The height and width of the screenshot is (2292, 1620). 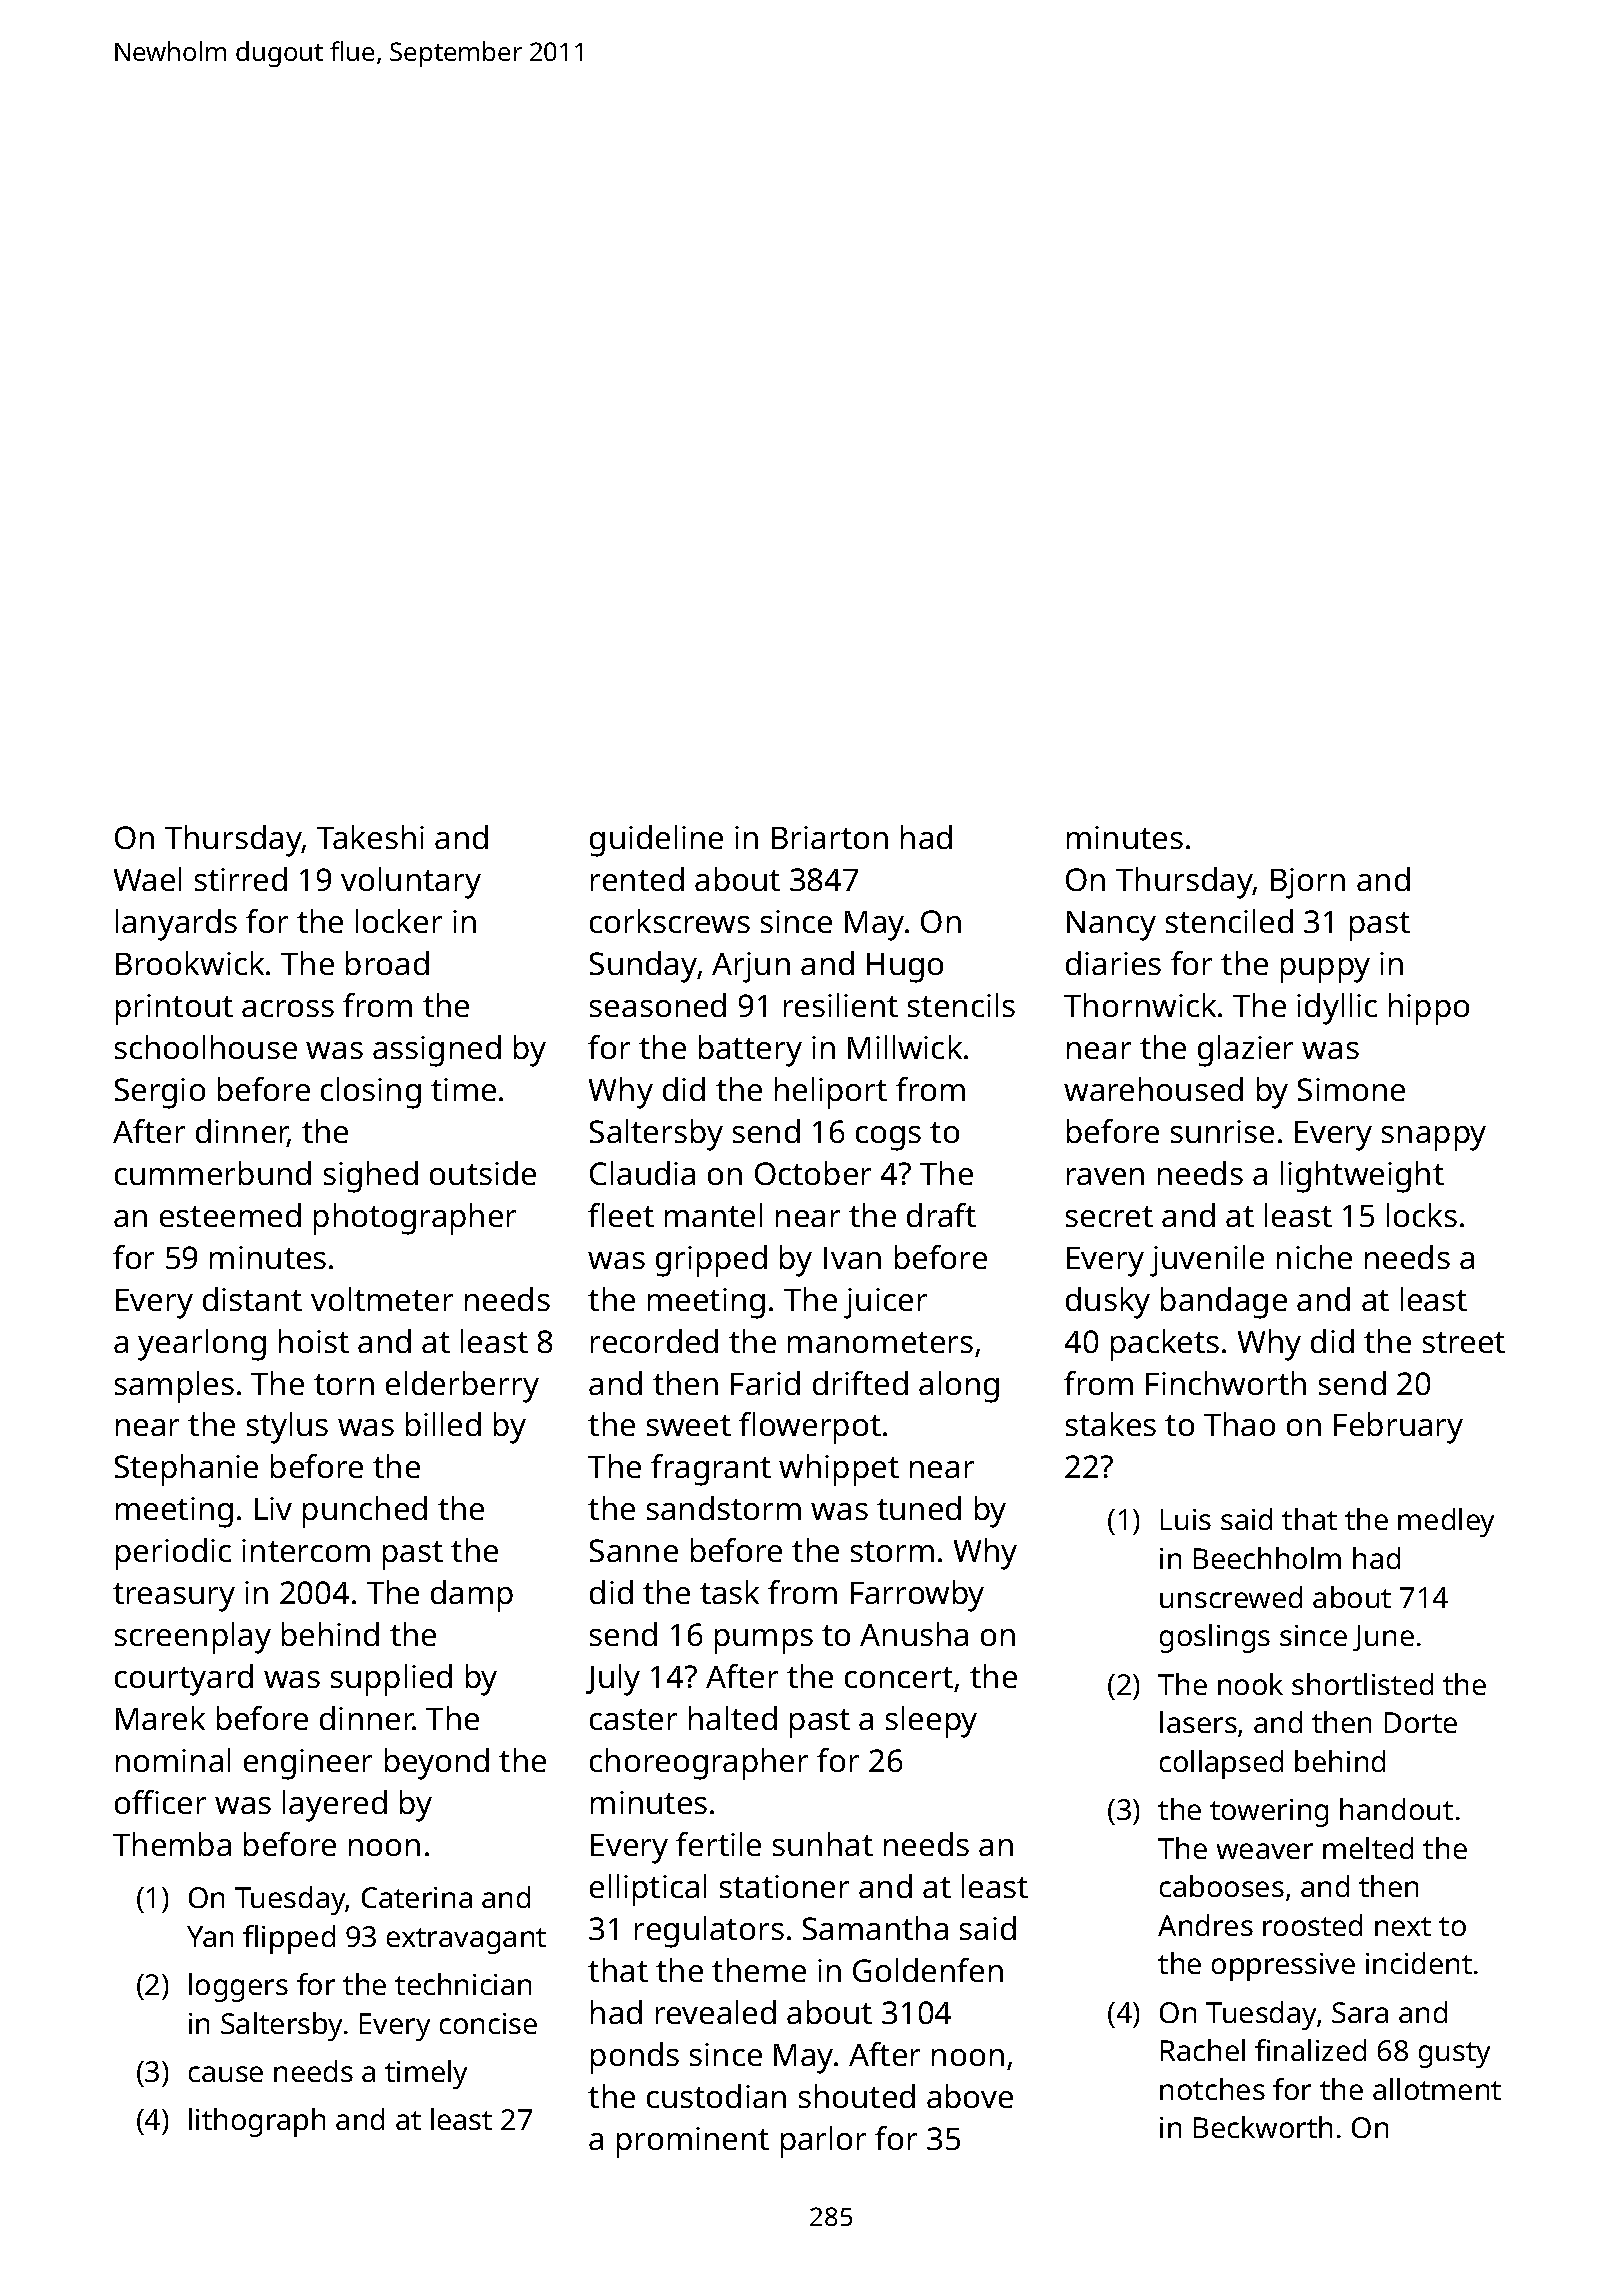 I want to click on gusty, so click(x=1454, y=2055).
